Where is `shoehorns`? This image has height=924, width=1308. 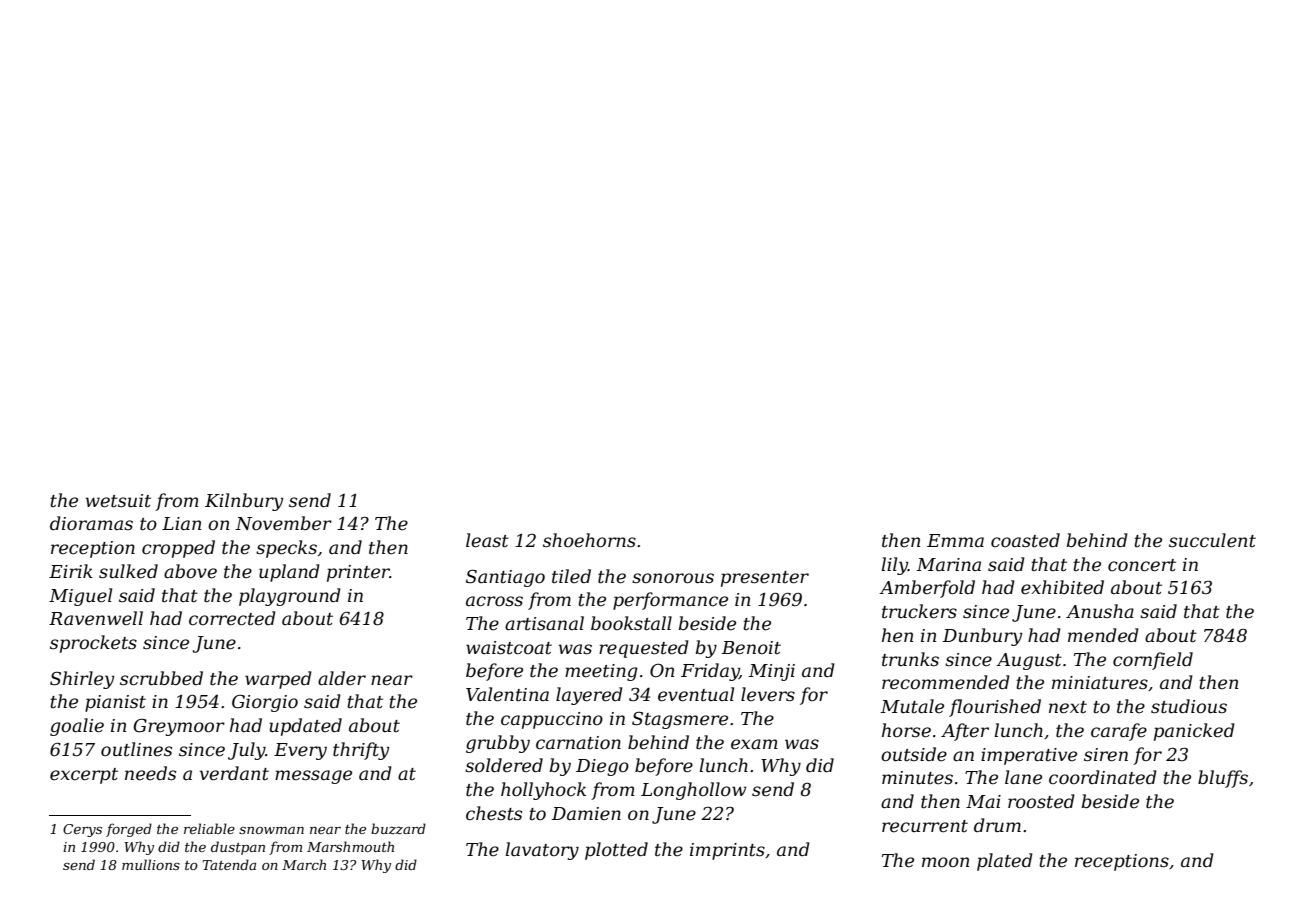 shoehorns is located at coordinates (589, 540).
